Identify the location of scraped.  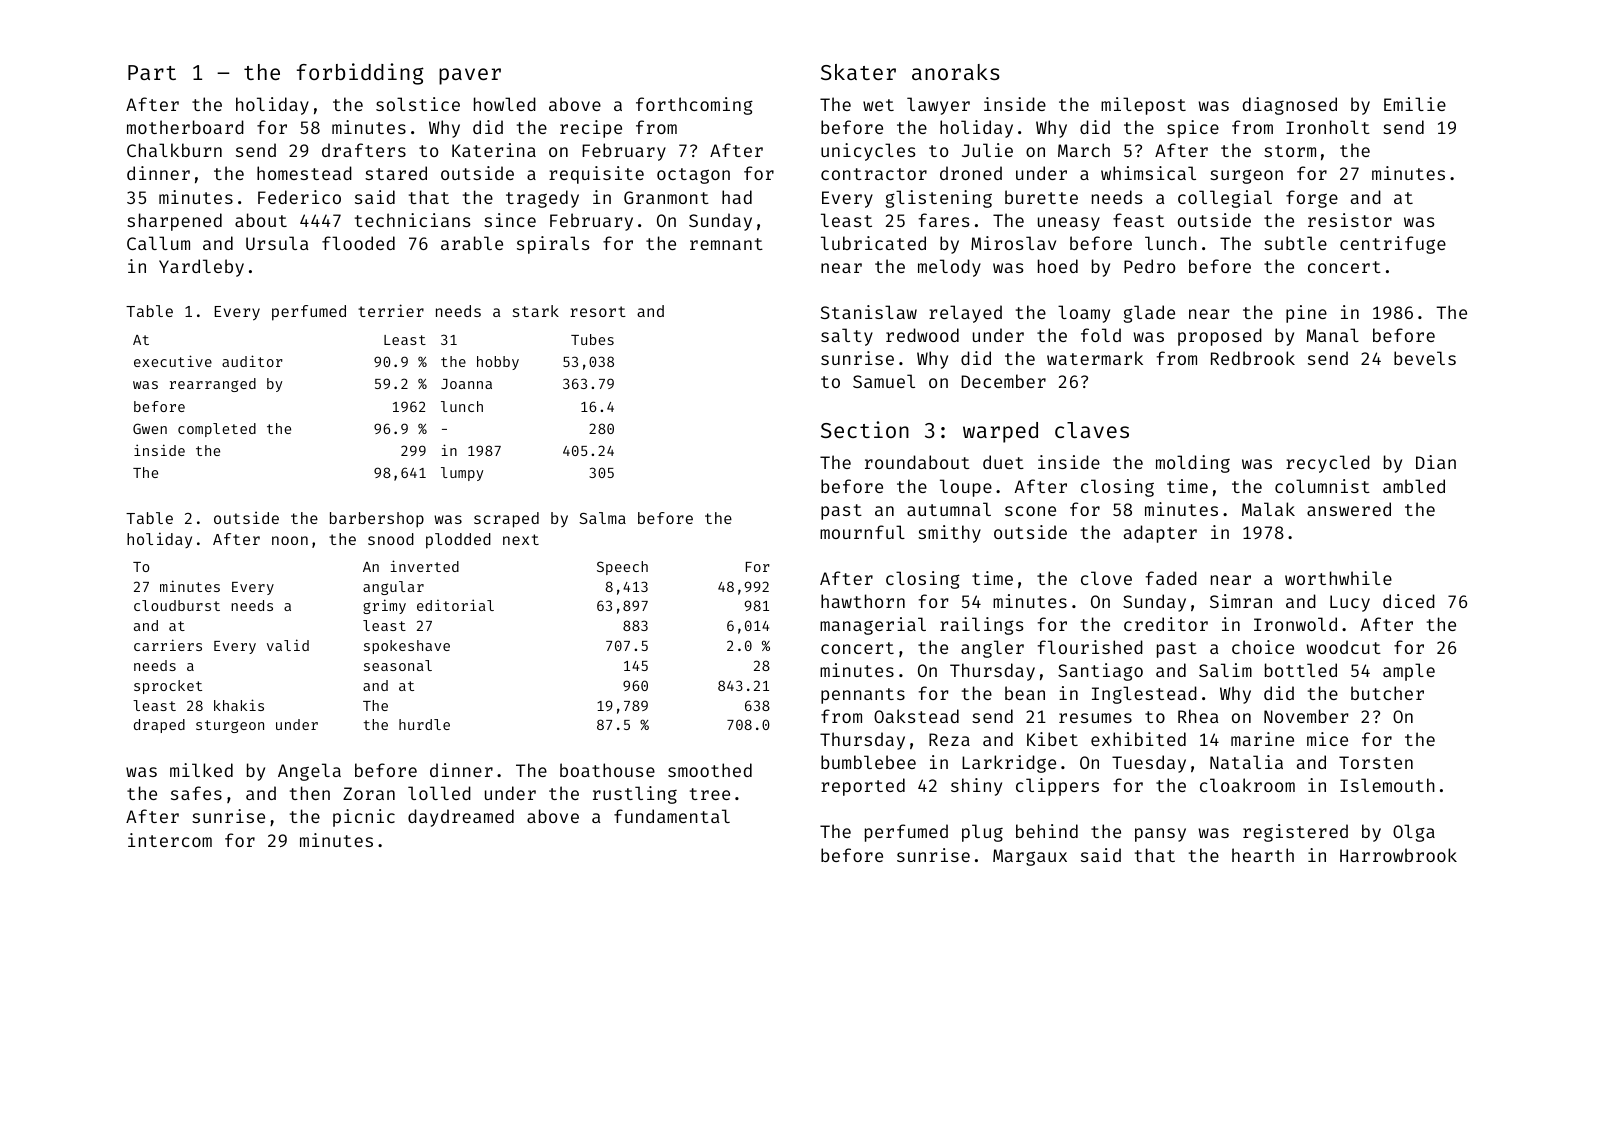
(506, 520).
